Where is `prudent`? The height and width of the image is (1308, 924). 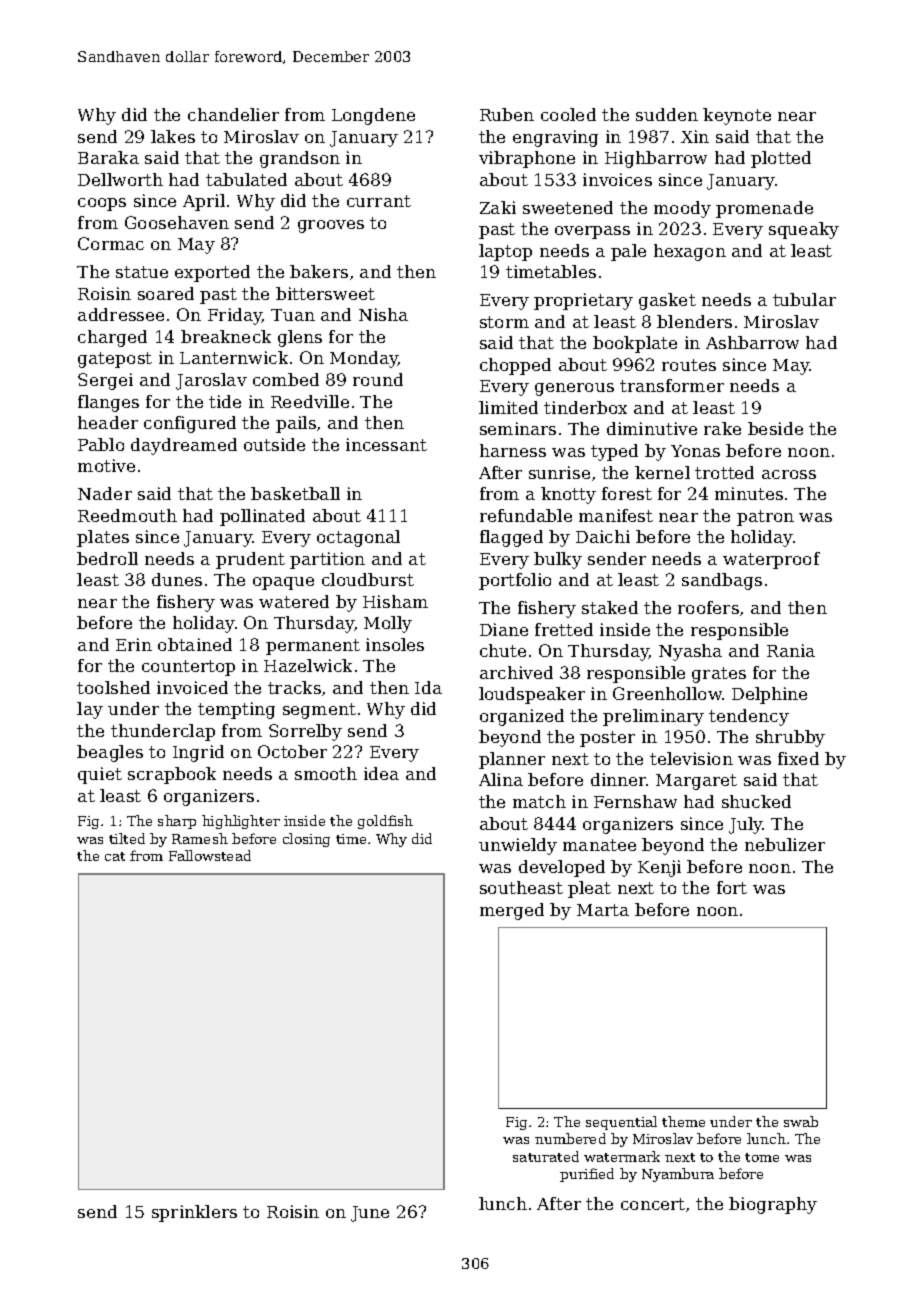 prudent is located at coordinates (250, 560).
